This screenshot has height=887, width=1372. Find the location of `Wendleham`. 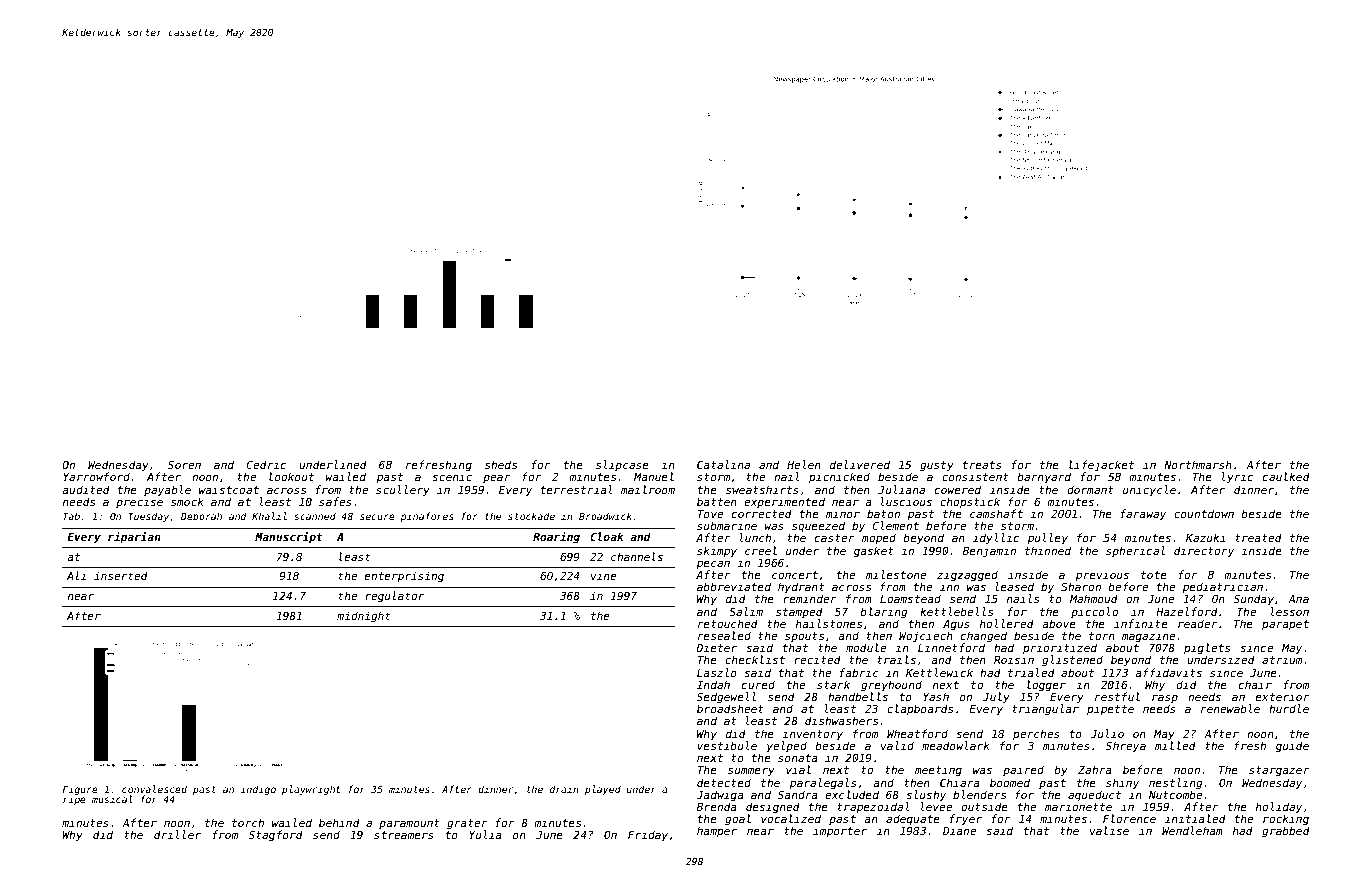

Wendleham is located at coordinates (1192, 830).
